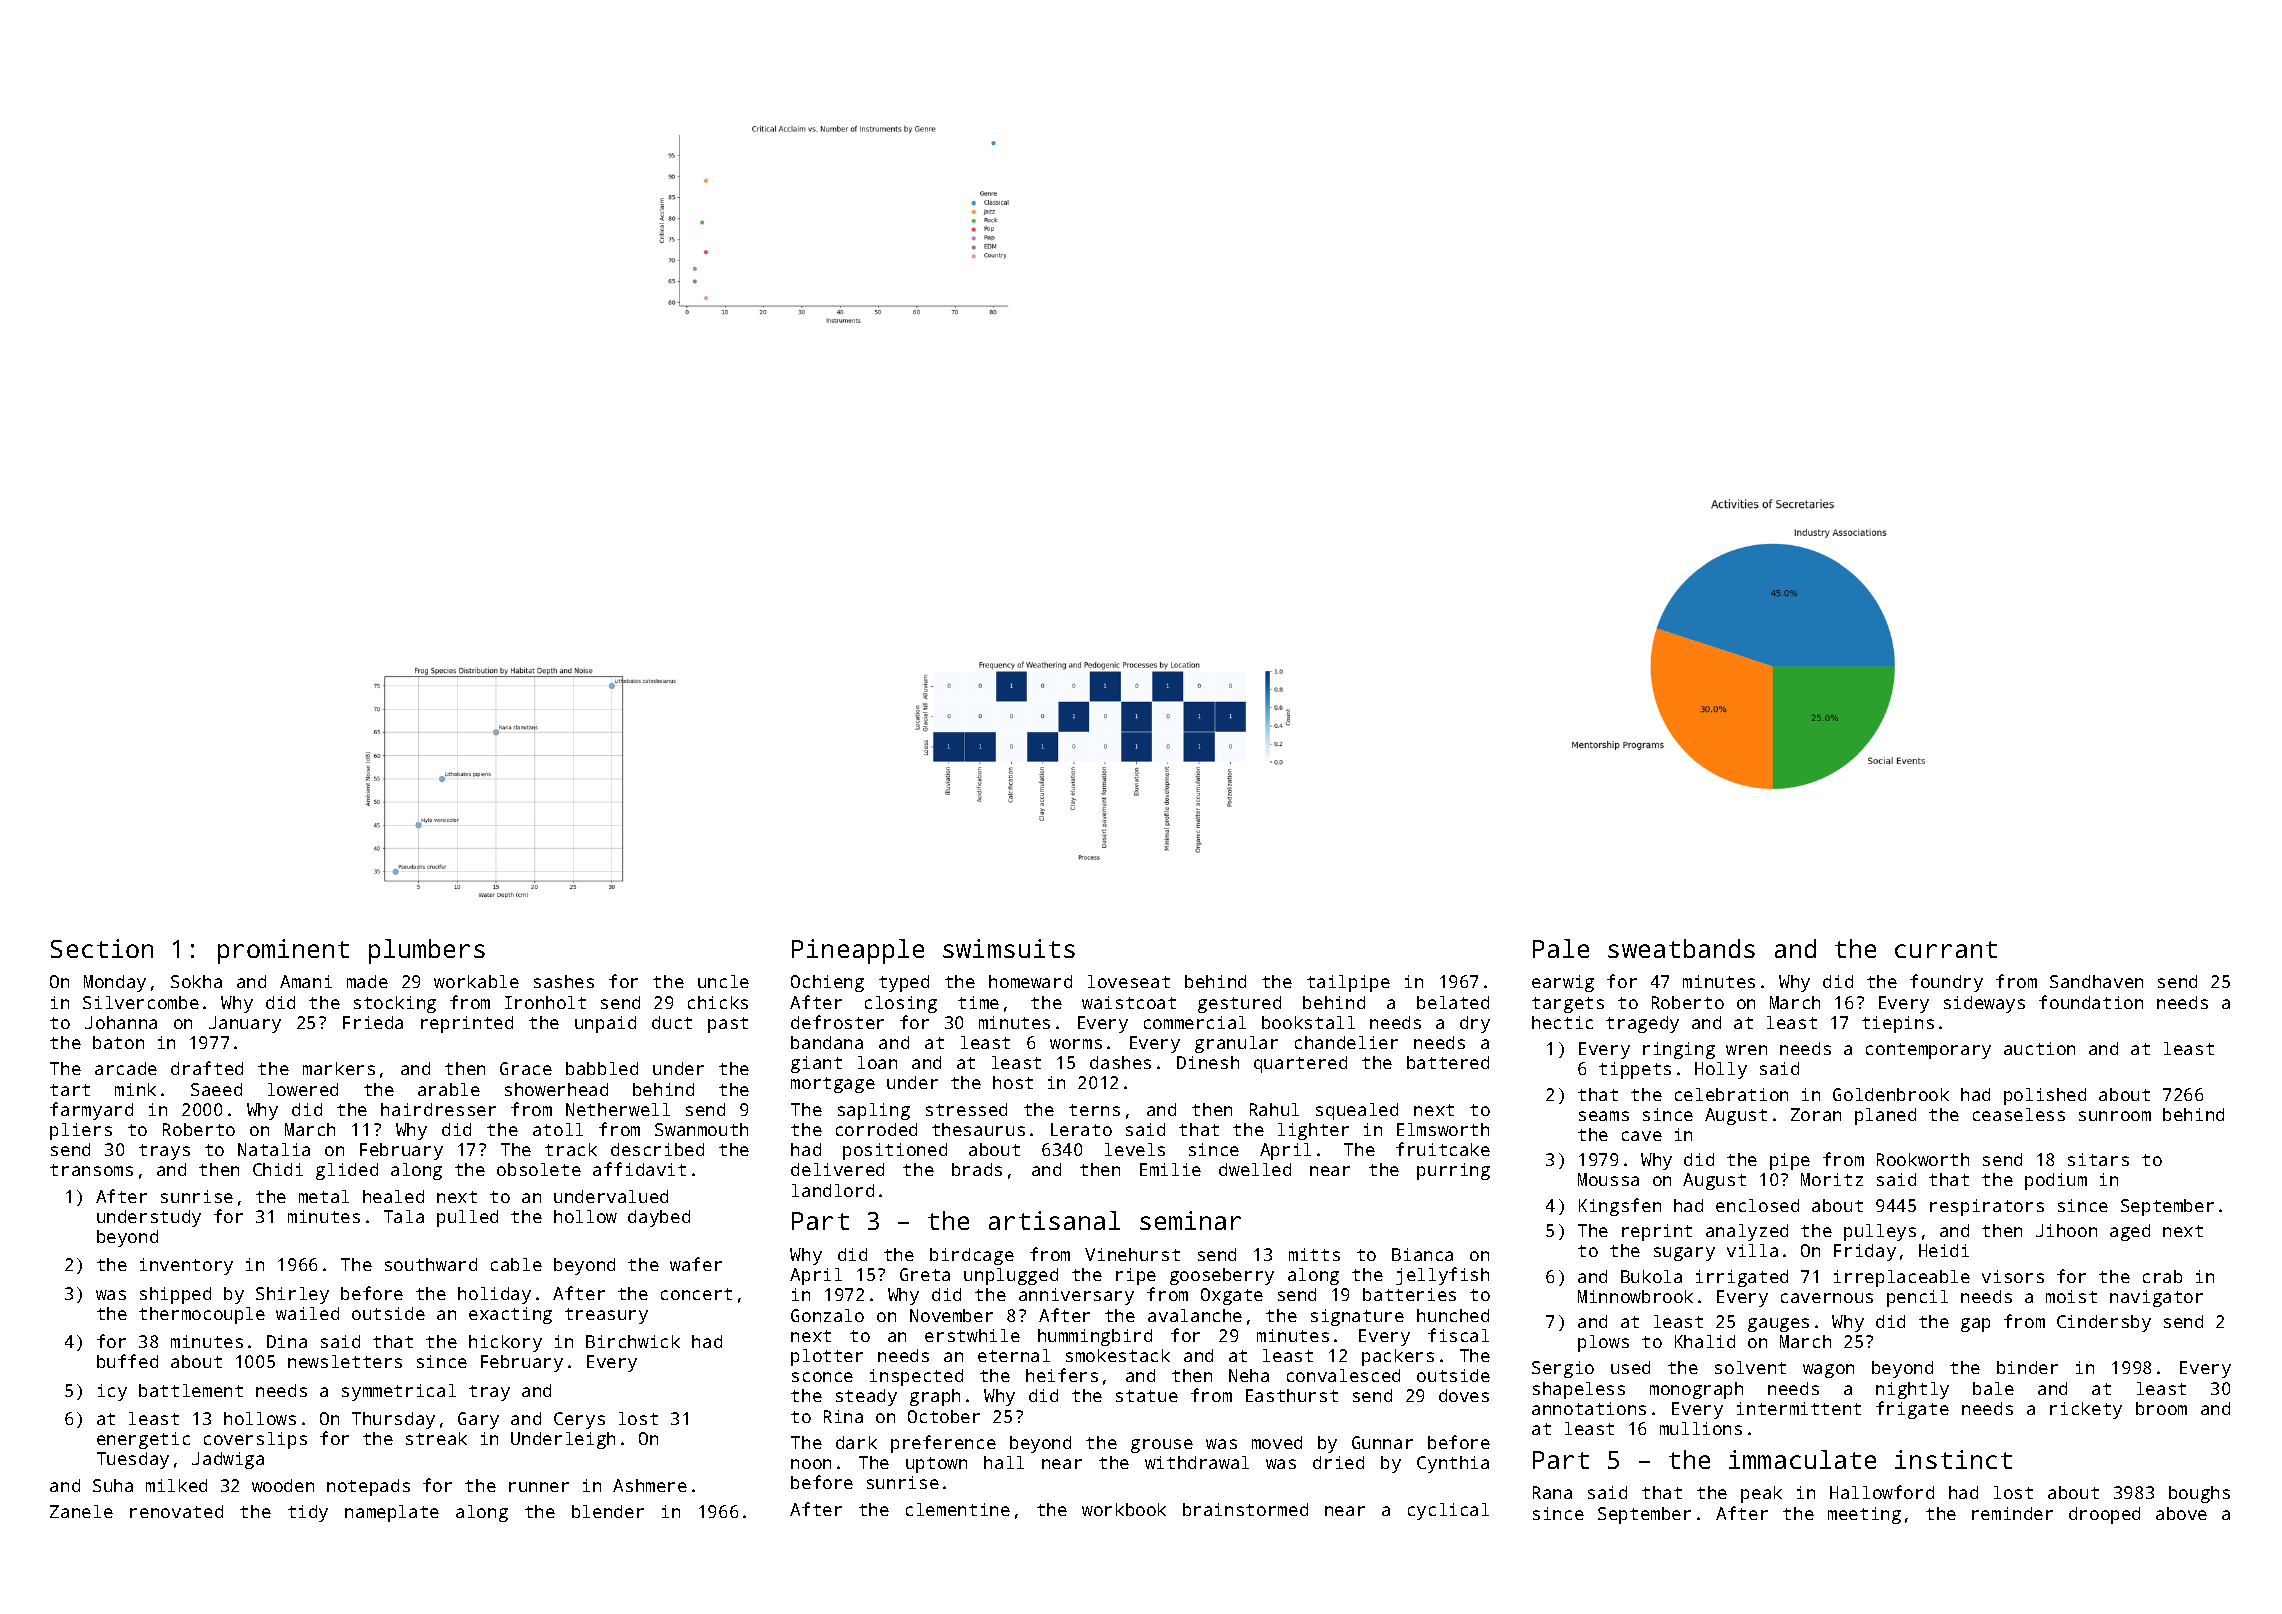 This screenshot has width=2282, height=1614. What do you see at coordinates (1190, 1220) in the screenshot?
I see `seminar` at bounding box center [1190, 1220].
